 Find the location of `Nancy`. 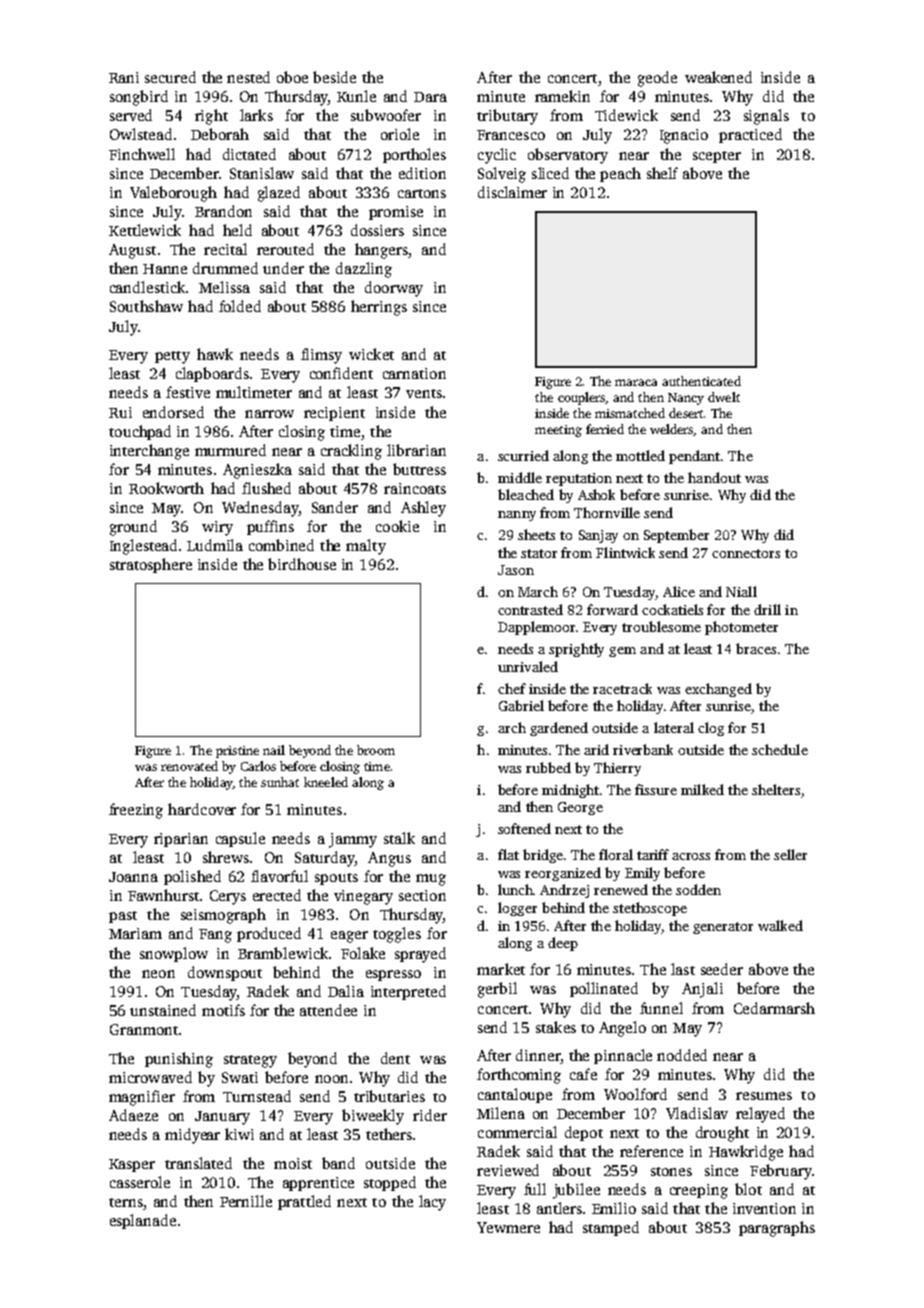

Nancy is located at coordinates (686, 399).
